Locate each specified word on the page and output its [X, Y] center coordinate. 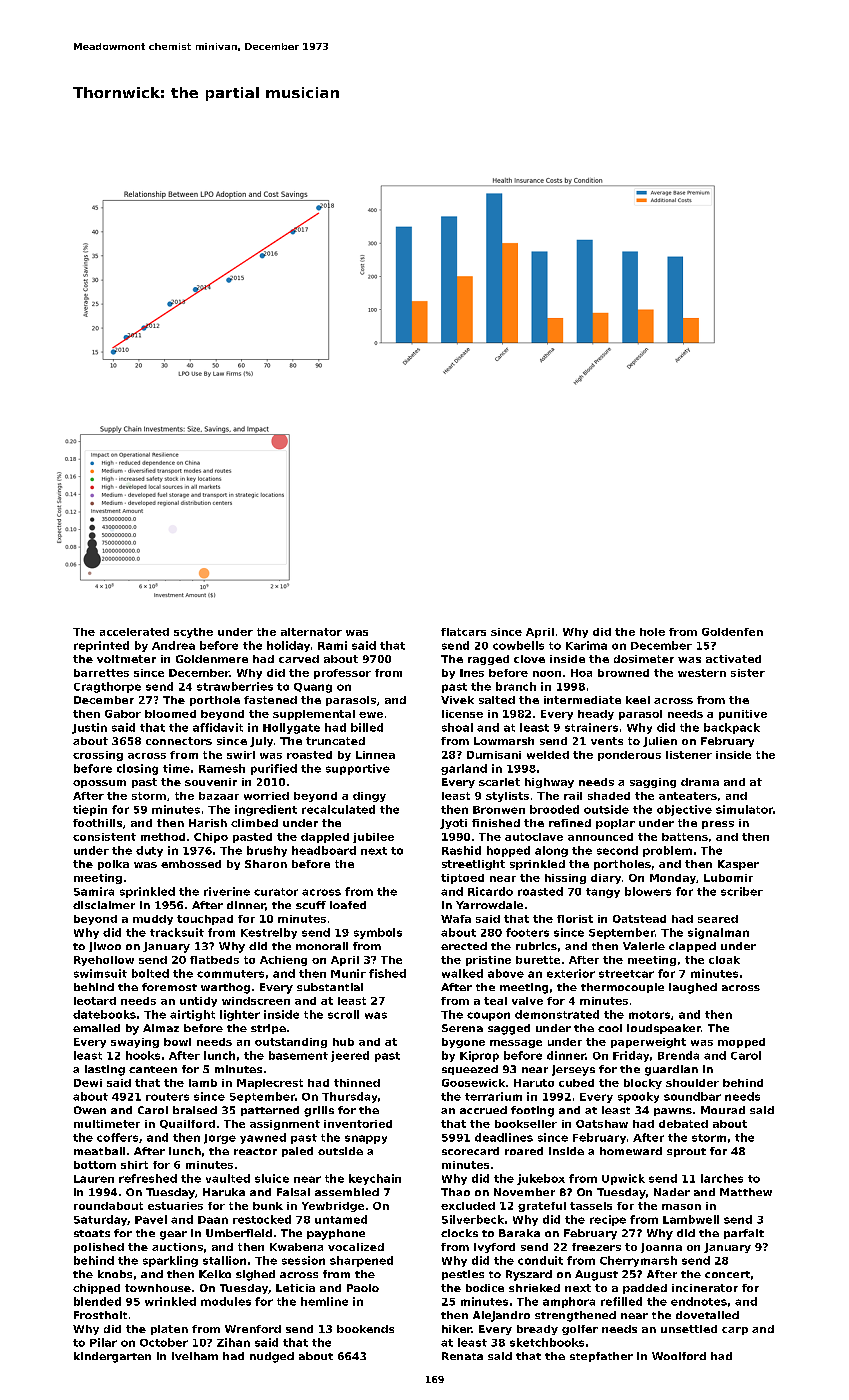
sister [748, 673]
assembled [347, 1192]
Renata [462, 1356]
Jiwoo [105, 947]
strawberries [235, 686]
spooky [638, 1097]
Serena [462, 1028]
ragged [488, 660]
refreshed [148, 1178]
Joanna [661, 1248]
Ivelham [195, 1356]
